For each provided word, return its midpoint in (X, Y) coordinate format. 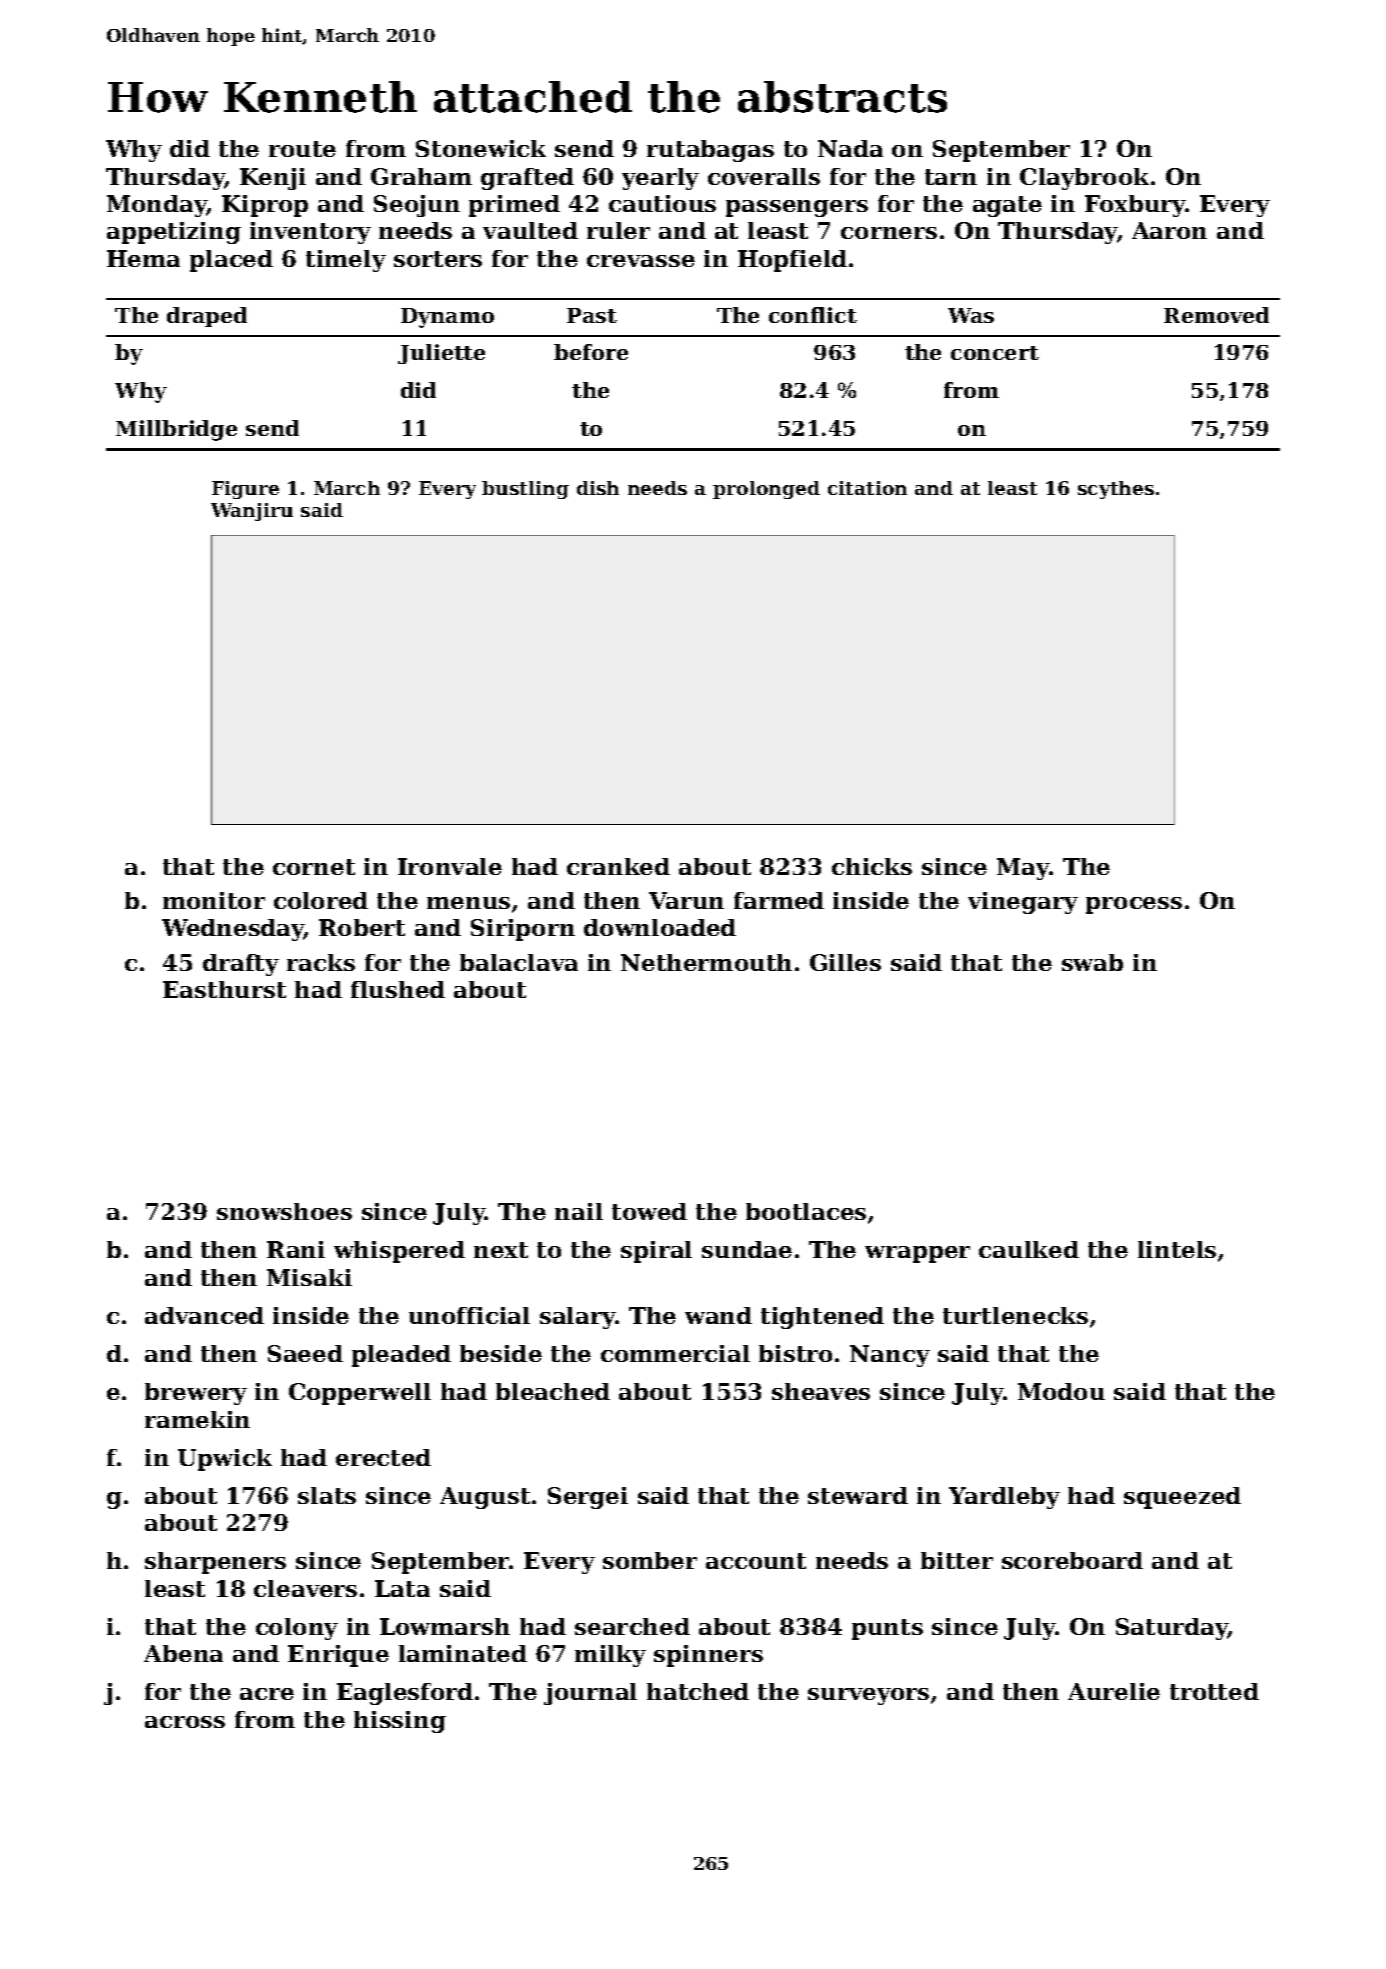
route (302, 149)
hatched (698, 1691)
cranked (618, 866)
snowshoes (284, 1211)
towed (649, 1211)
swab (1092, 962)
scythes (1116, 490)
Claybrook (1084, 179)
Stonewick (481, 148)
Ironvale (450, 866)
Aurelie (1114, 1691)
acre (267, 1694)
